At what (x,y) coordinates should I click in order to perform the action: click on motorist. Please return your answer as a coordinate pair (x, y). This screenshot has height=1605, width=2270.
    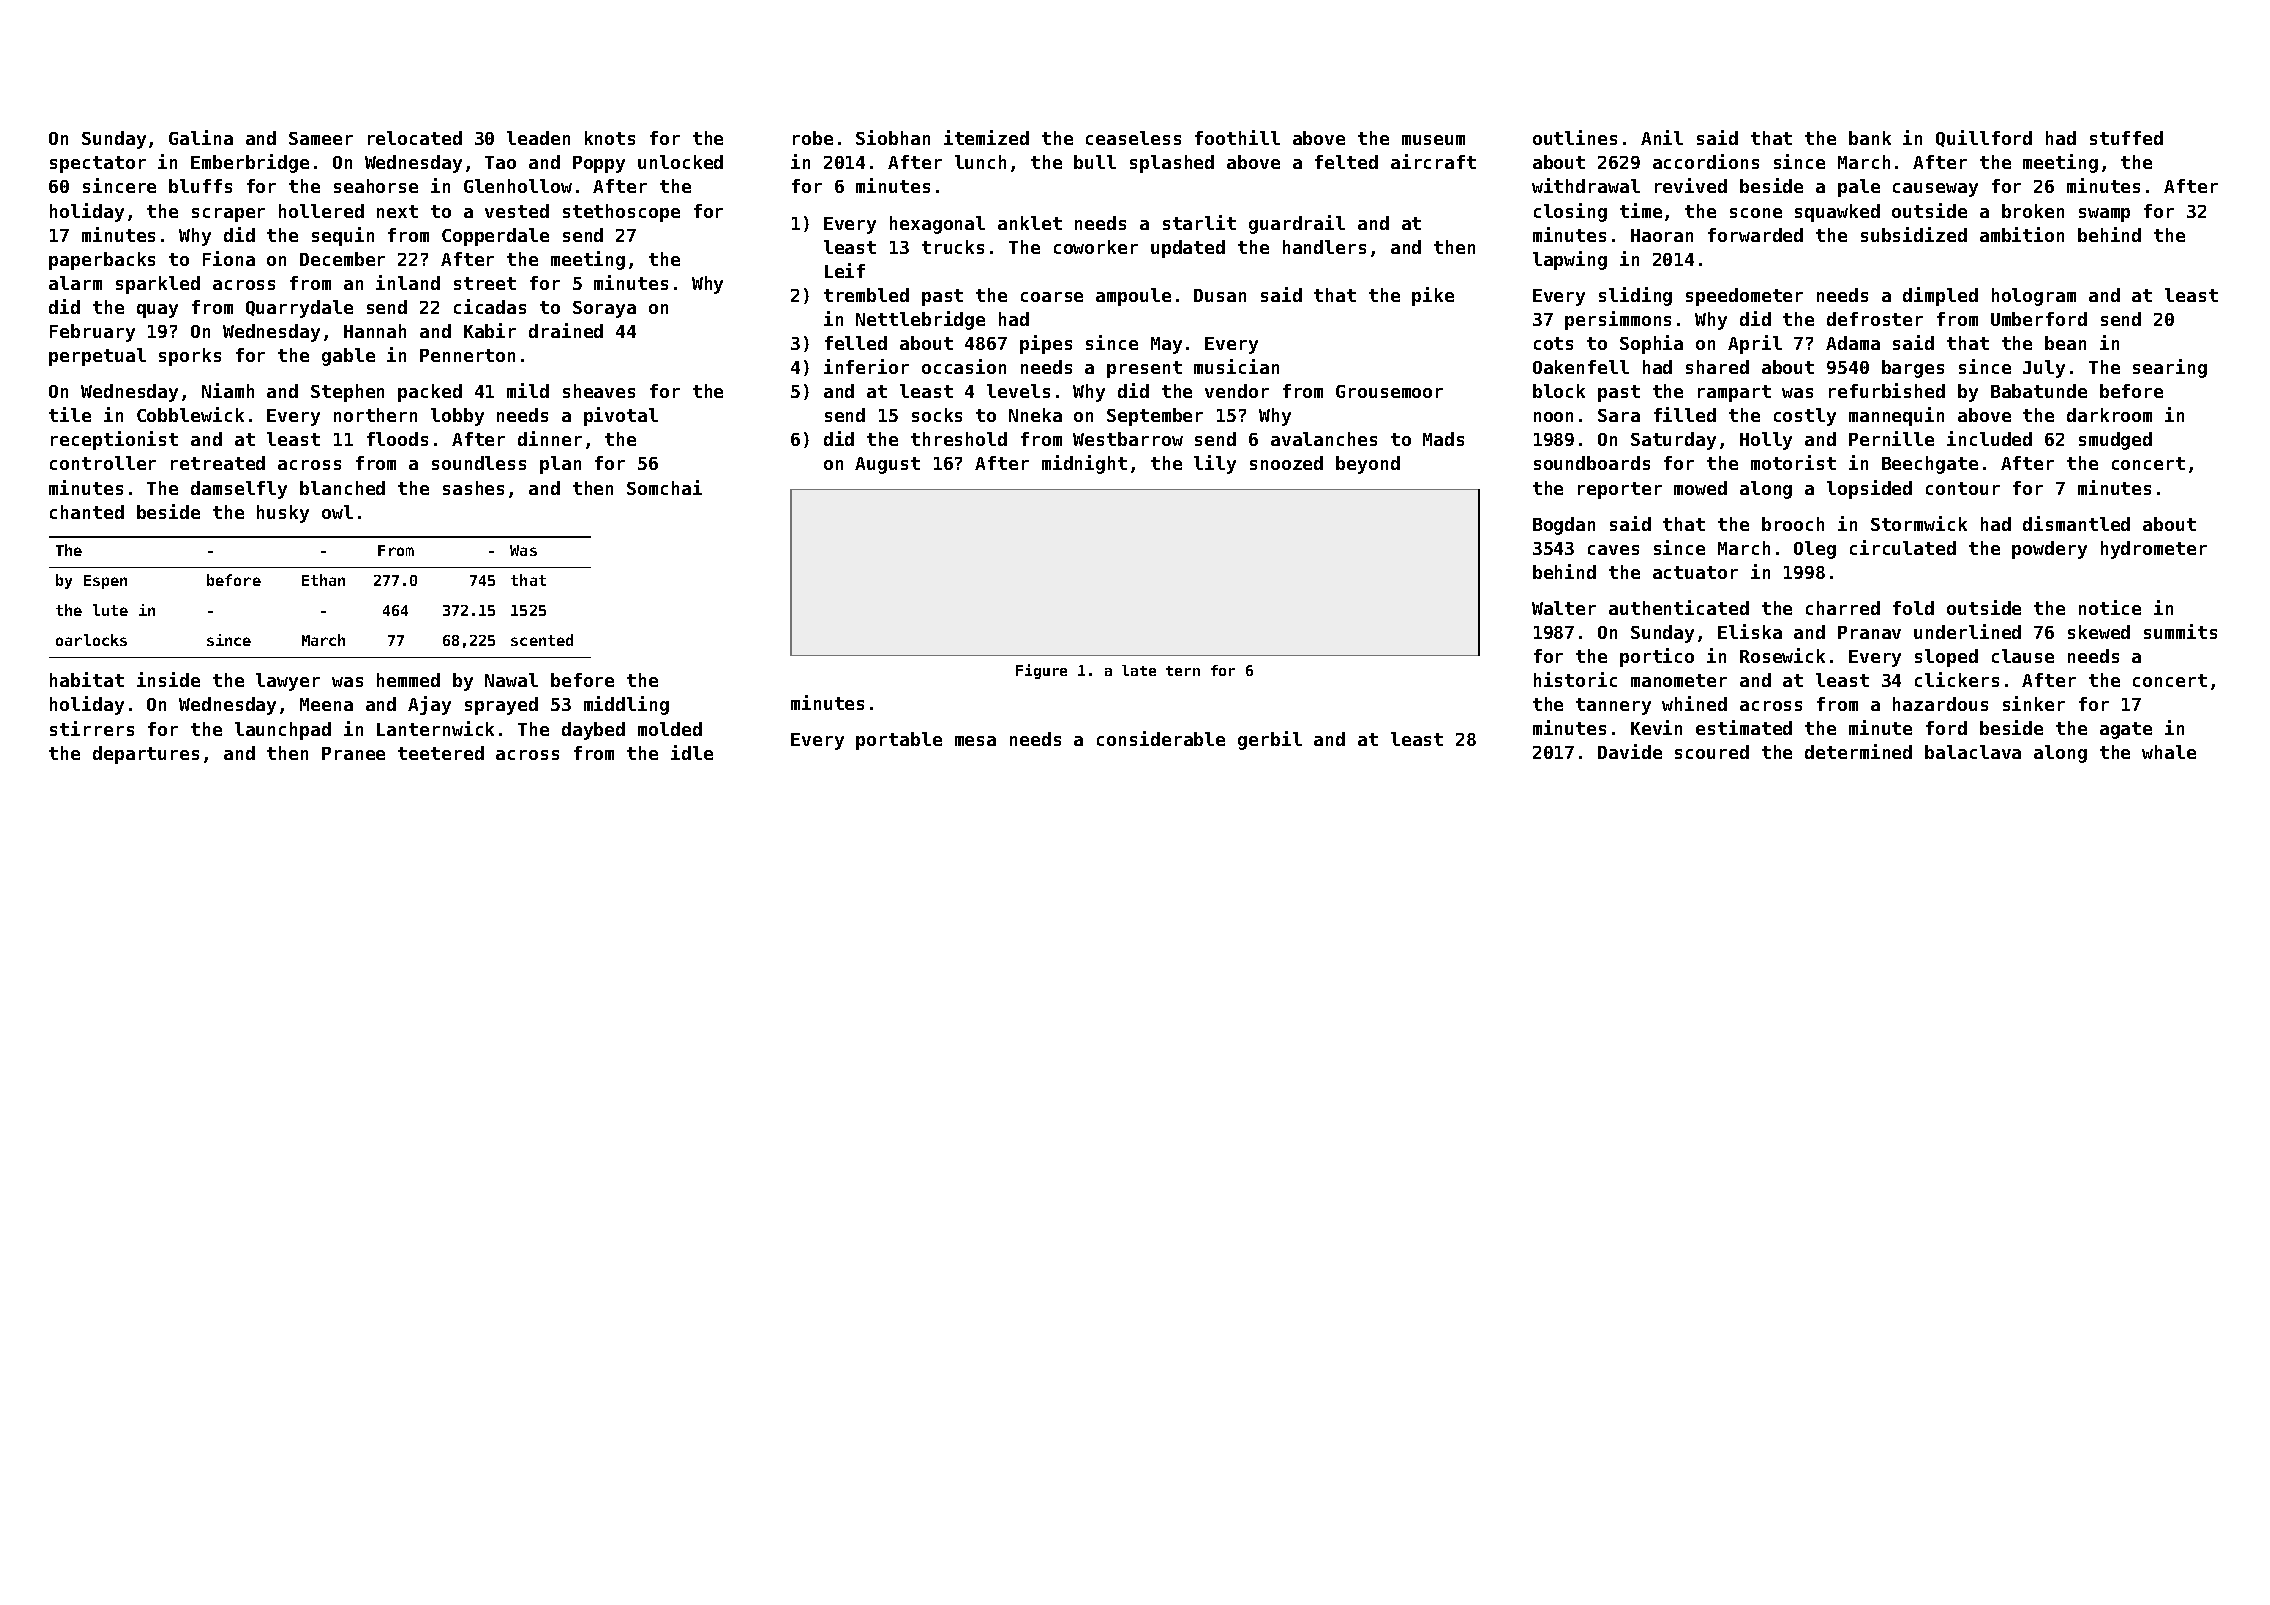
    Looking at the image, I should click on (1793, 462).
